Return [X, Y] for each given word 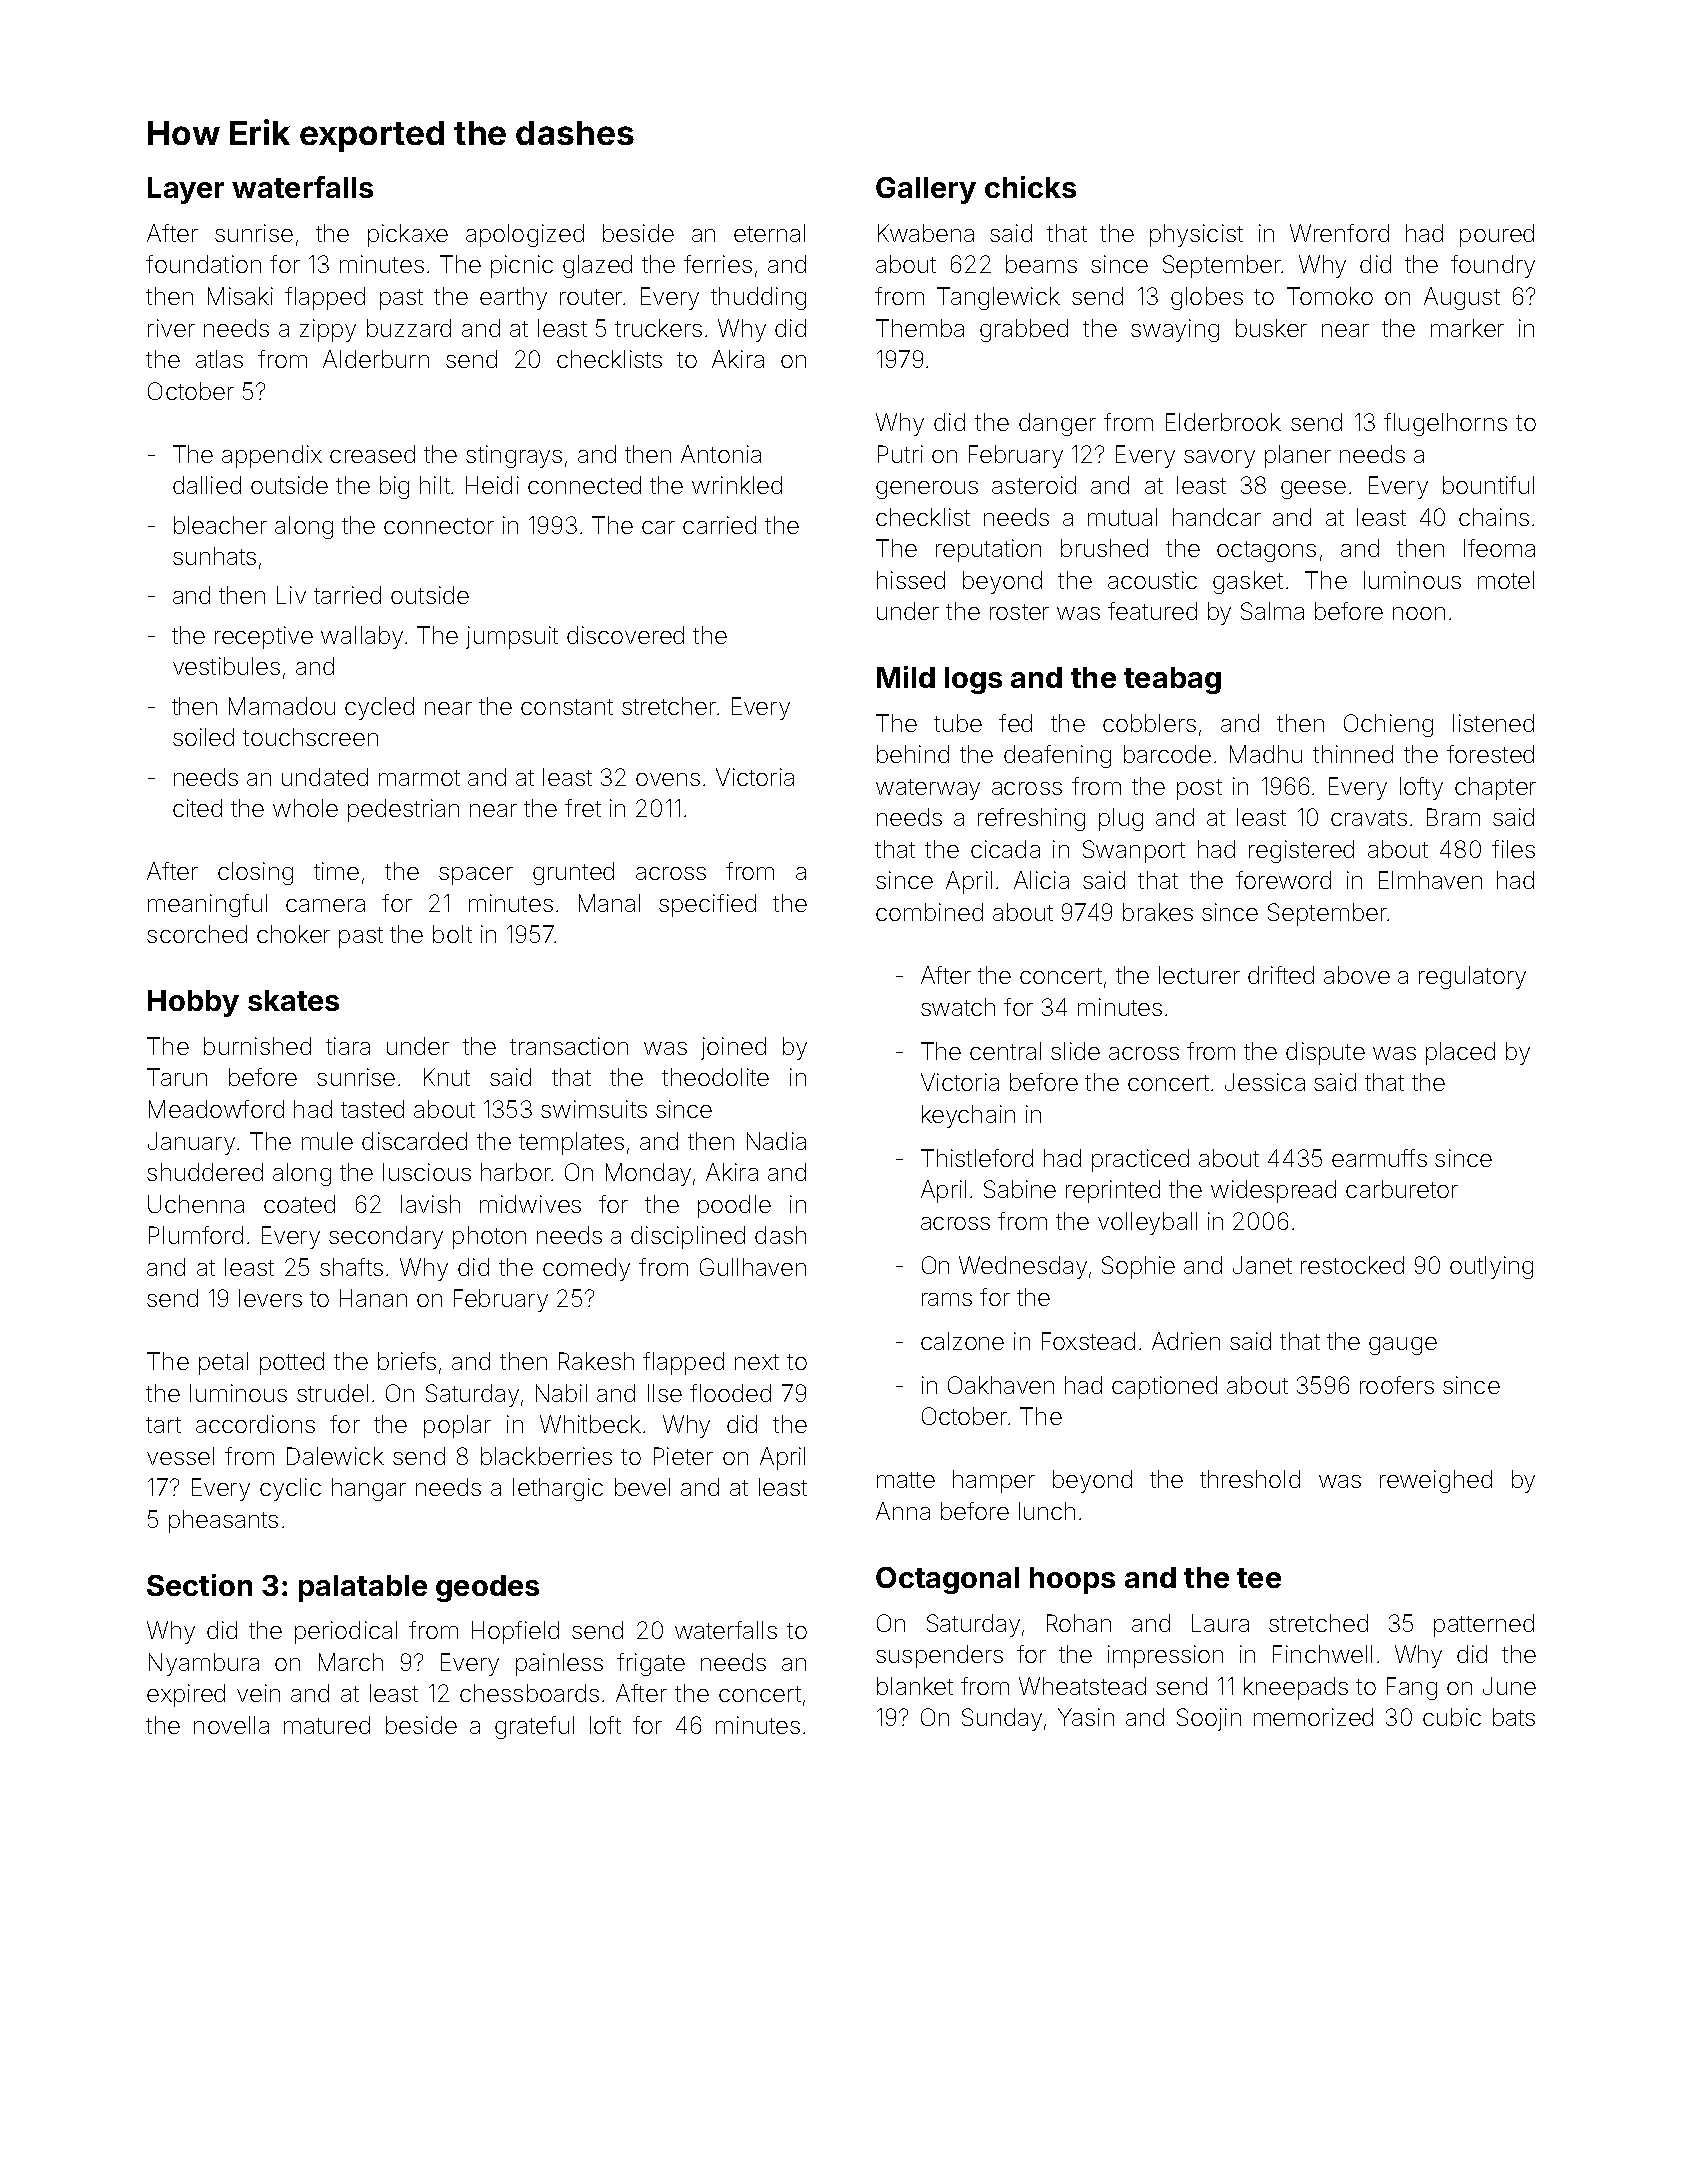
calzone [962, 1341]
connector [439, 526]
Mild [906, 677]
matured [327, 1725]
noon [1419, 613]
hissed [911, 580]
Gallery [926, 190]
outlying [1491, 1267]
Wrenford [1339, 233]
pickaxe [408, 235]
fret [583, 808]
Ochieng [1388, 725]
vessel [180, 1456]
